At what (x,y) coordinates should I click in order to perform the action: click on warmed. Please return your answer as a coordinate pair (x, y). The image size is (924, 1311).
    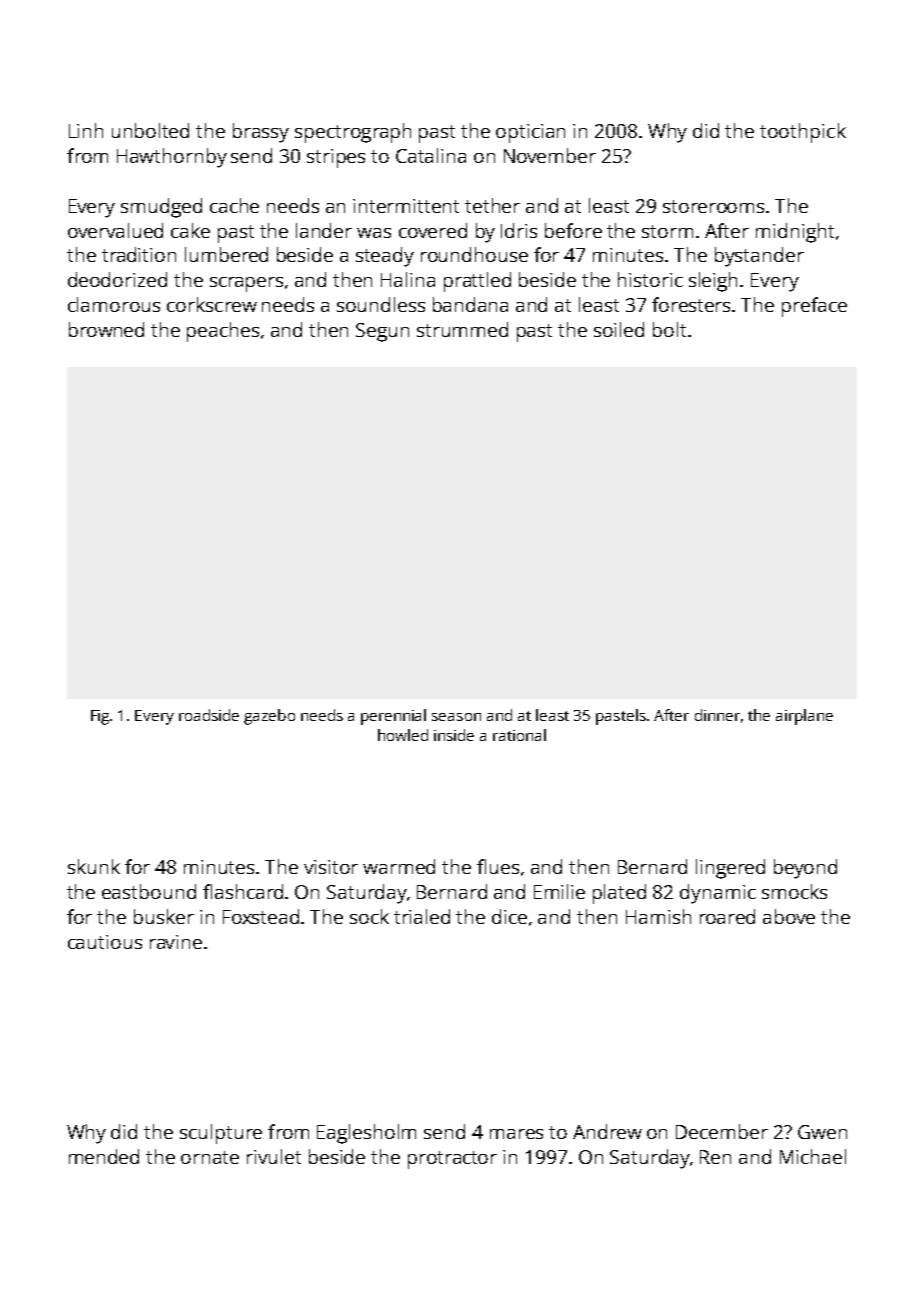
    Looking at the image, I should click on (399, 866).
